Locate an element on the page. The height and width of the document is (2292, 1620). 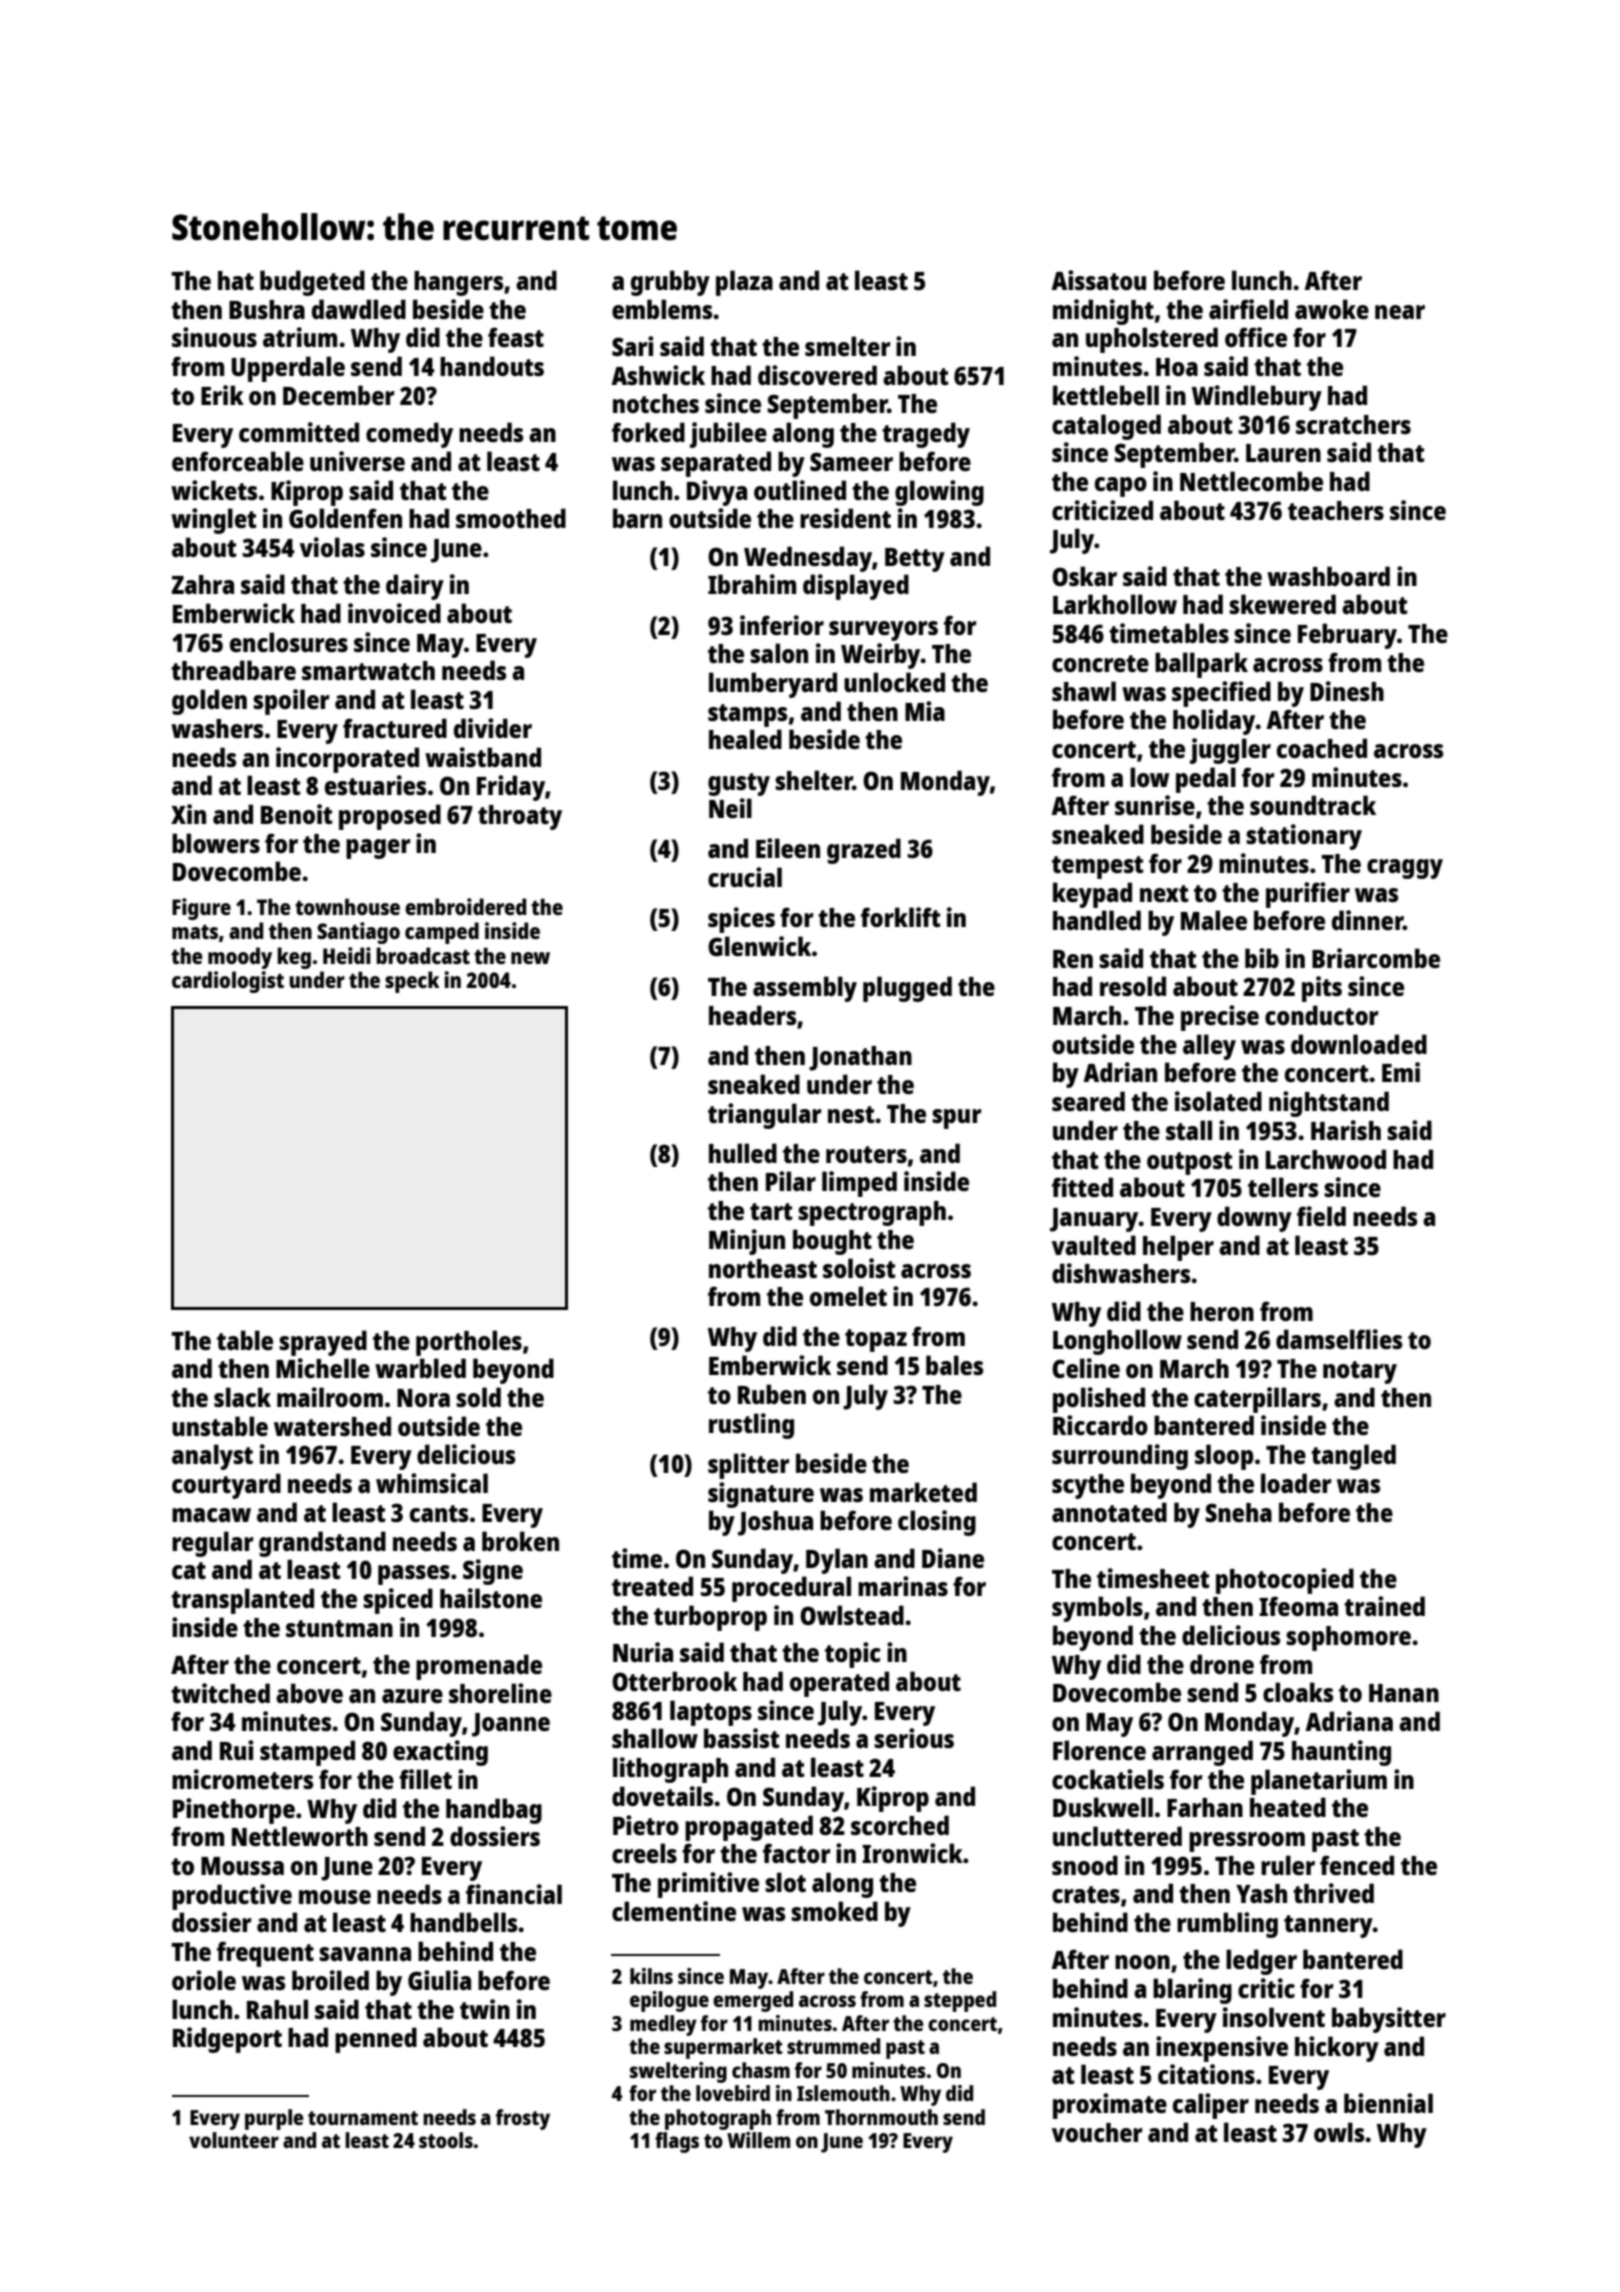
Joshua is located at coordinates (775, 1523).
